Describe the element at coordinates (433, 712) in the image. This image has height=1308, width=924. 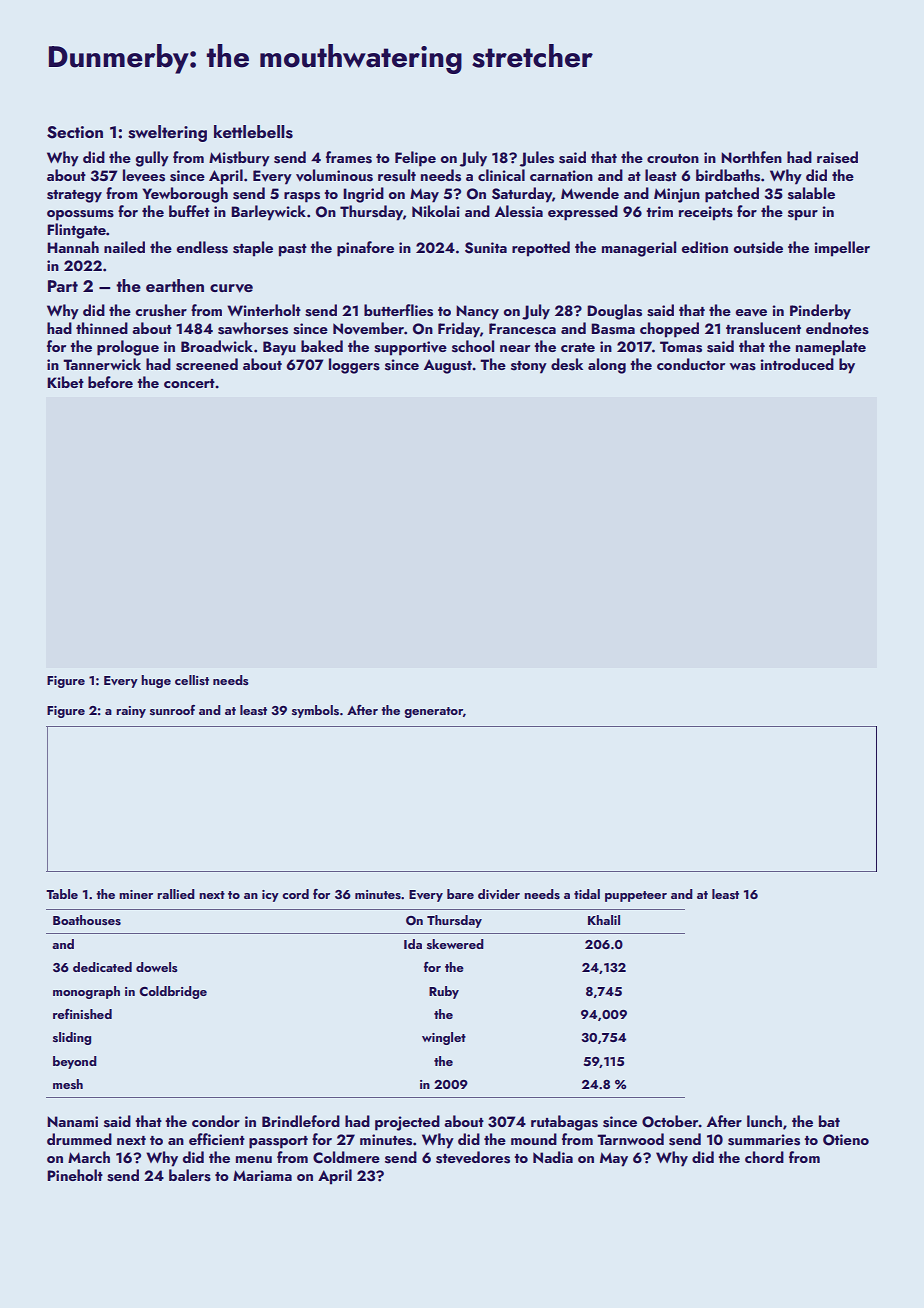
I see `generator` at that location.
